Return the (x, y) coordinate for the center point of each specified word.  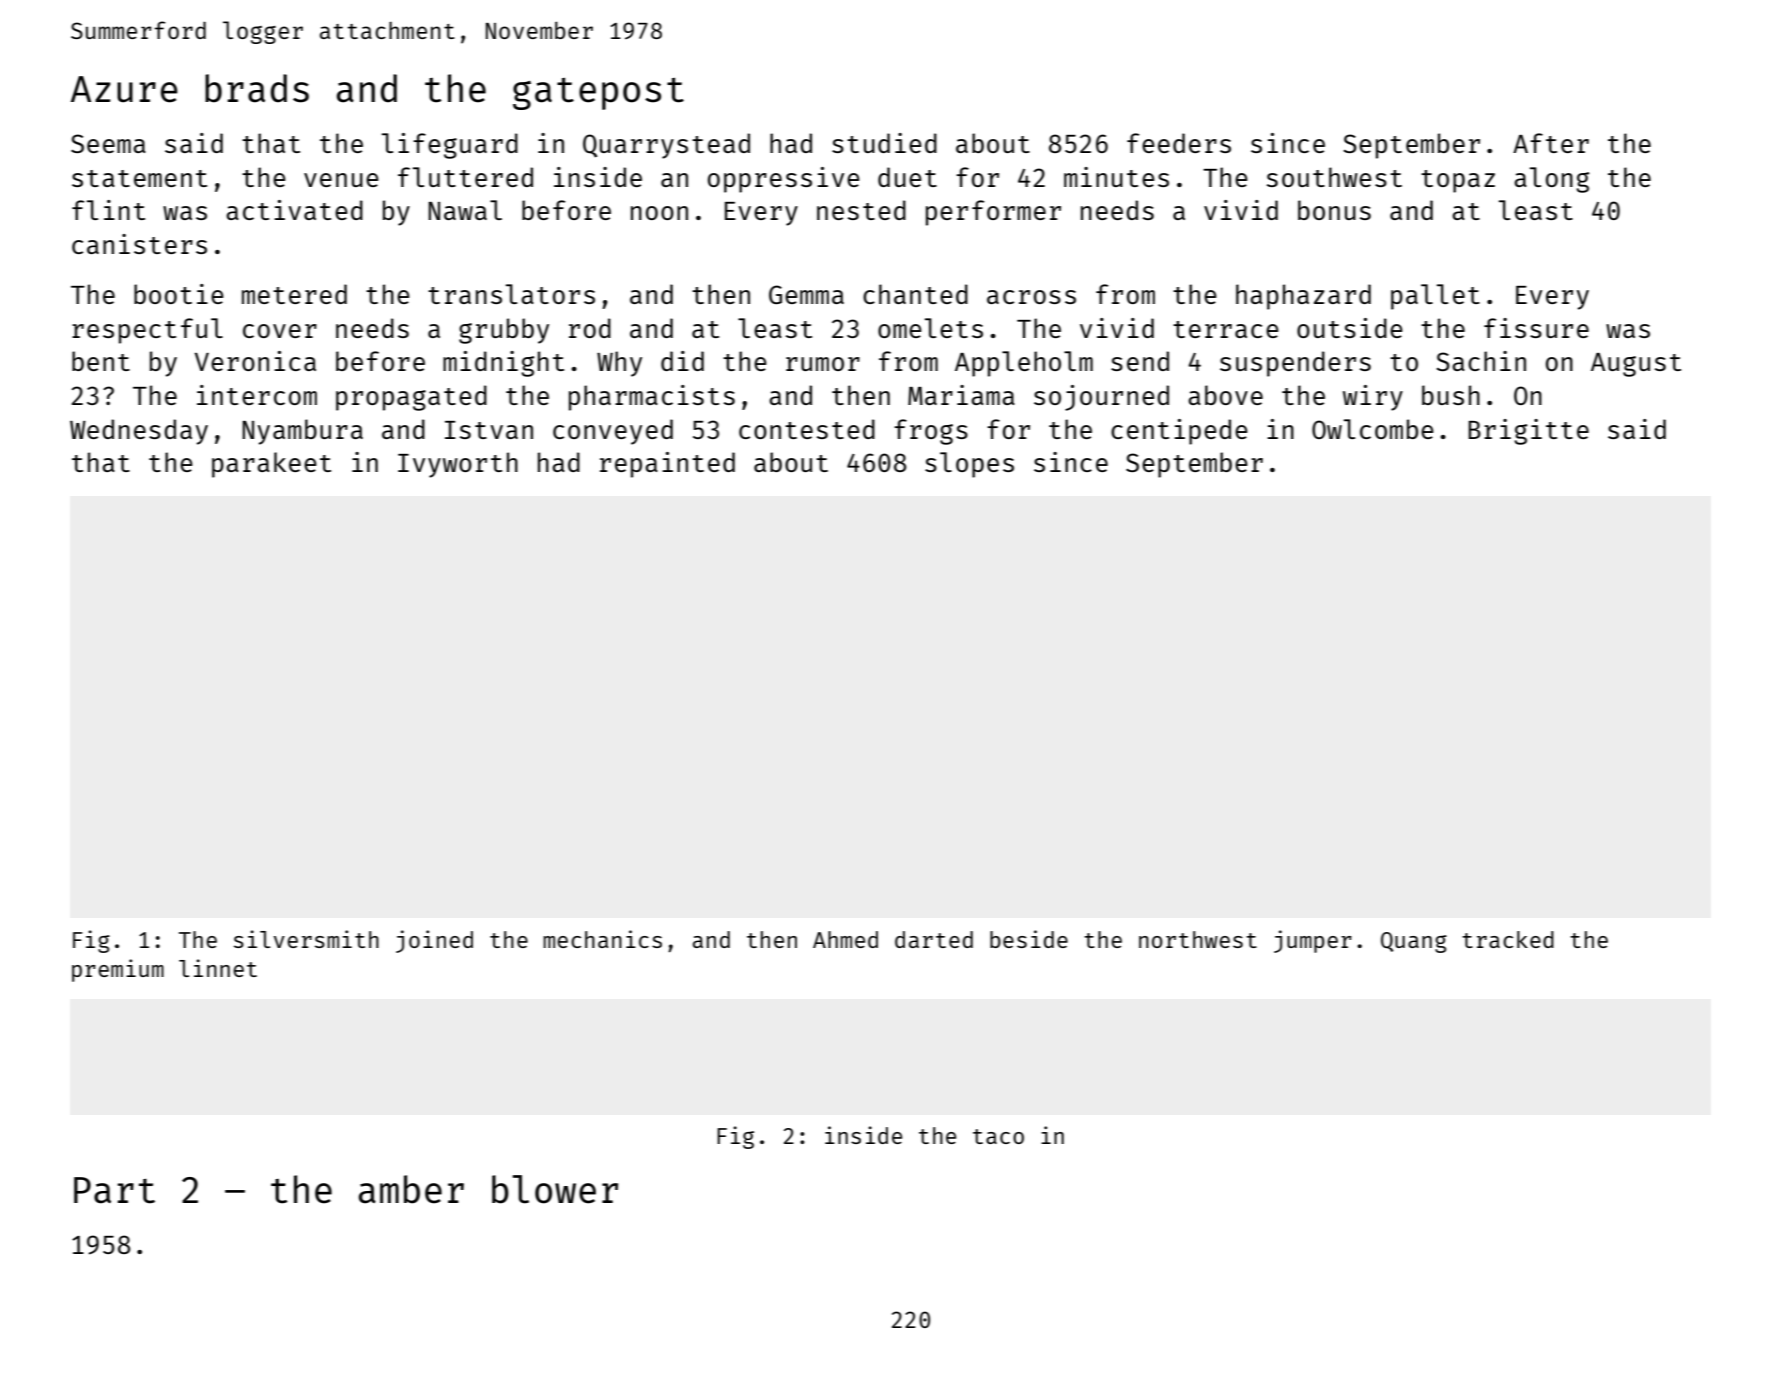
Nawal (465, 210)
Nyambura (302, 432)
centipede (1179, 432)
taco (998, 1136)
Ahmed (845, 939)
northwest (1198, 939)
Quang (1414, 942)
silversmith (306, 939)
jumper (1313, 941)
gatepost (598, 94)
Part (114, 1190)
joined (434, 941)
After (1551, 143)
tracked (1508, 939)
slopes (969, 465)
